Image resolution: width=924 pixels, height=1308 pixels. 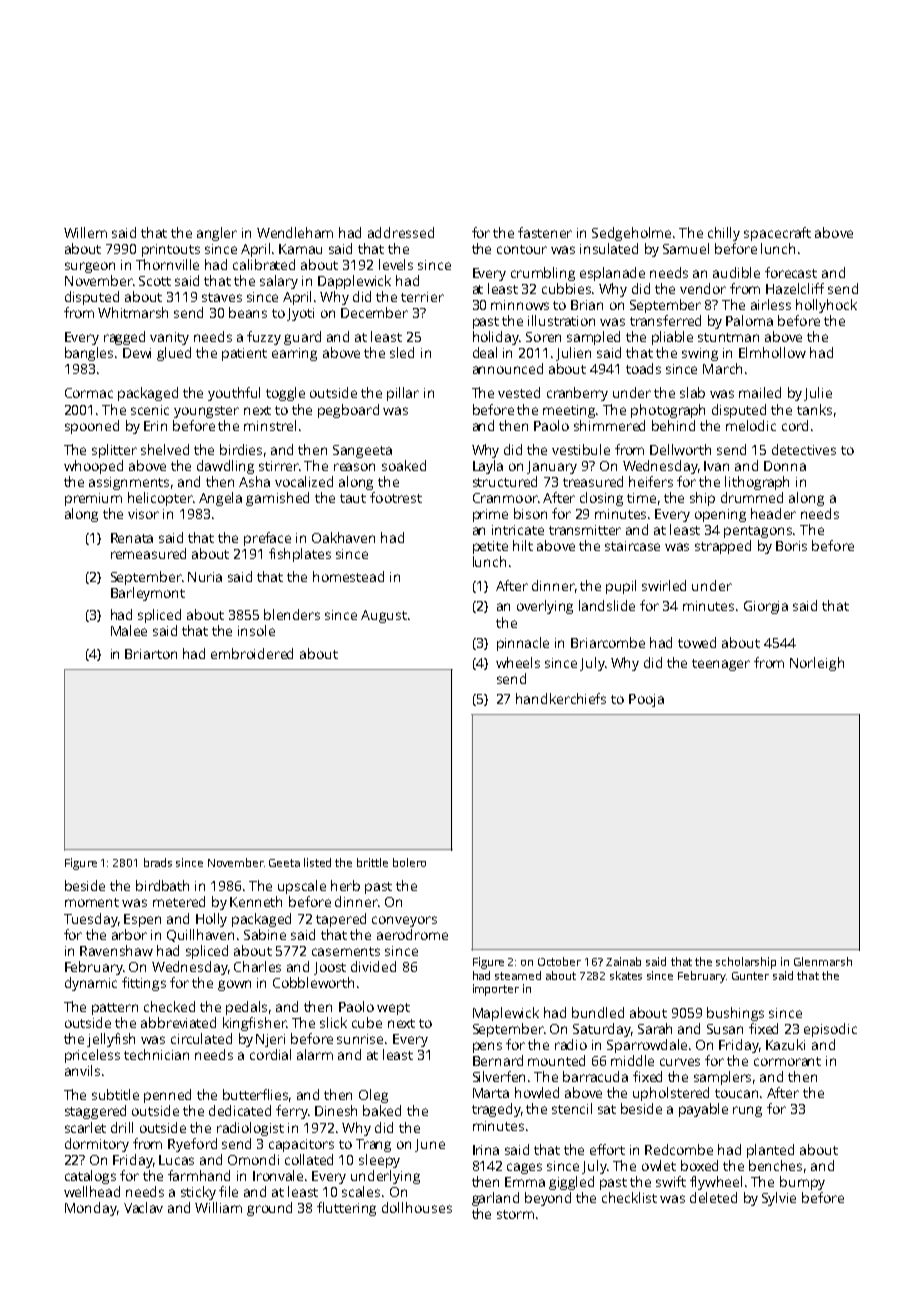 What do you see at coordinates (757, 483) in the image?
I see `lithograph` at bounding box center [757, 483].
